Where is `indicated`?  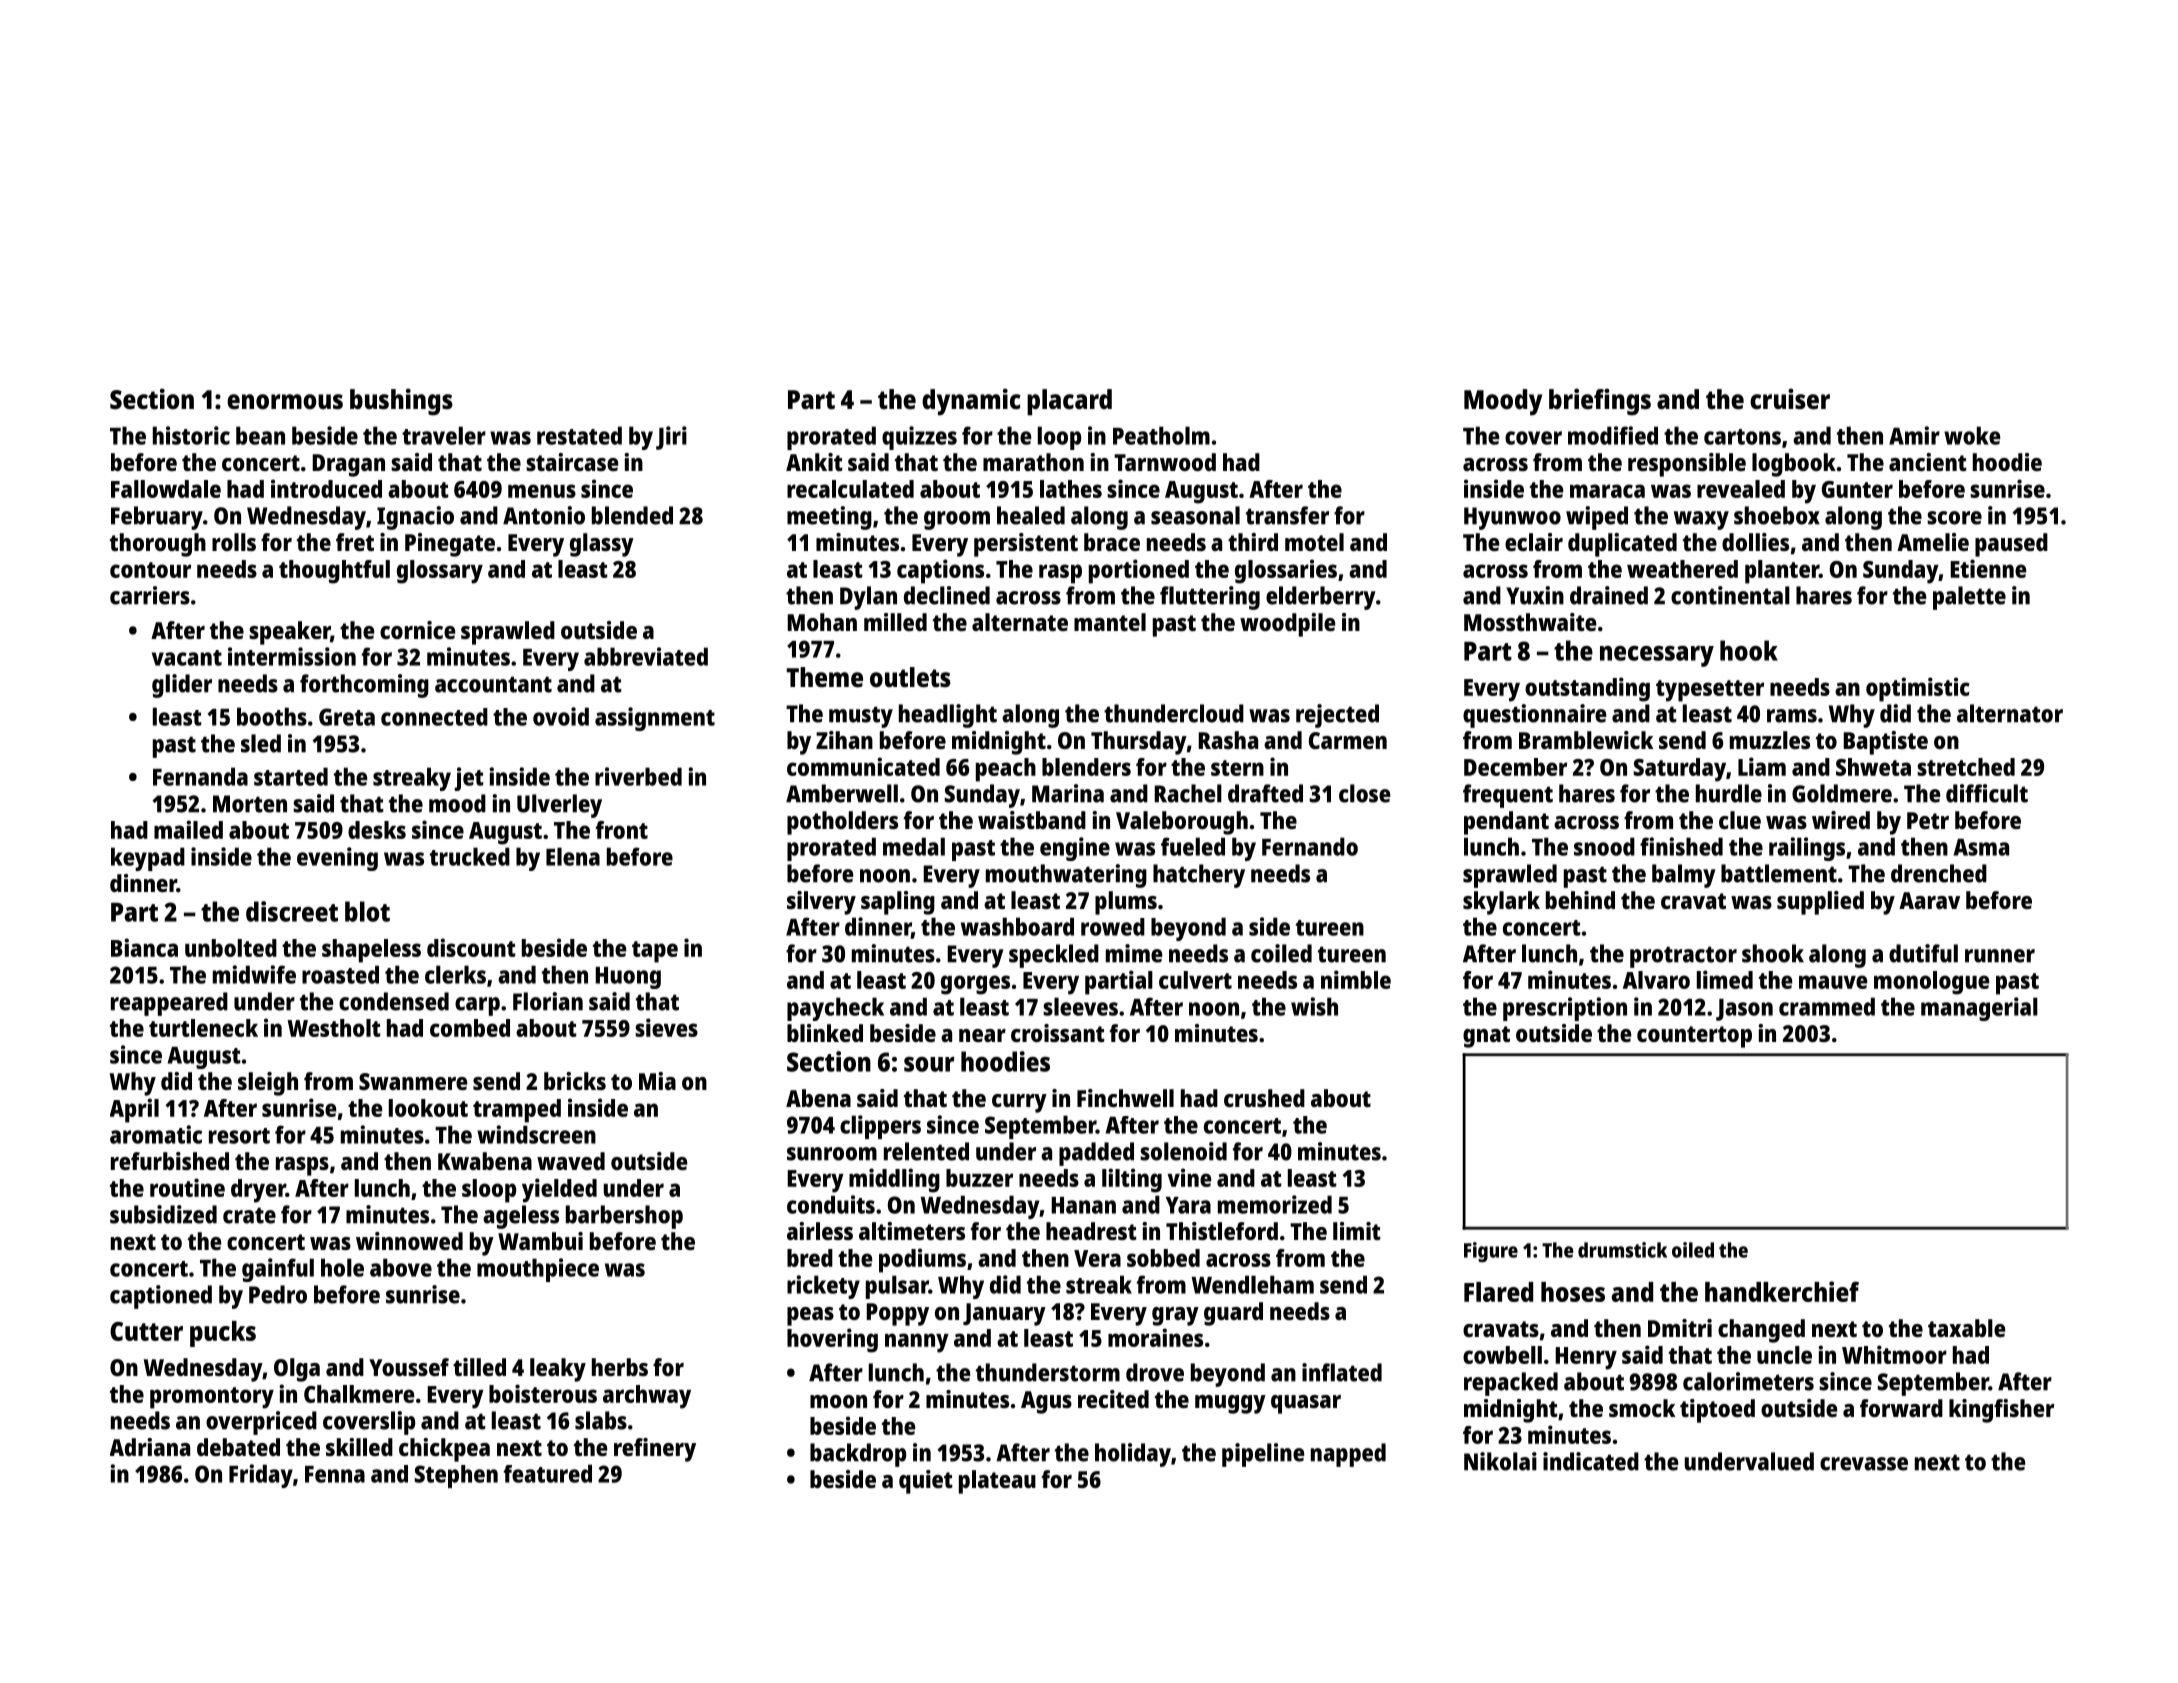 indicated is located at coordinates (1591, 1461).
